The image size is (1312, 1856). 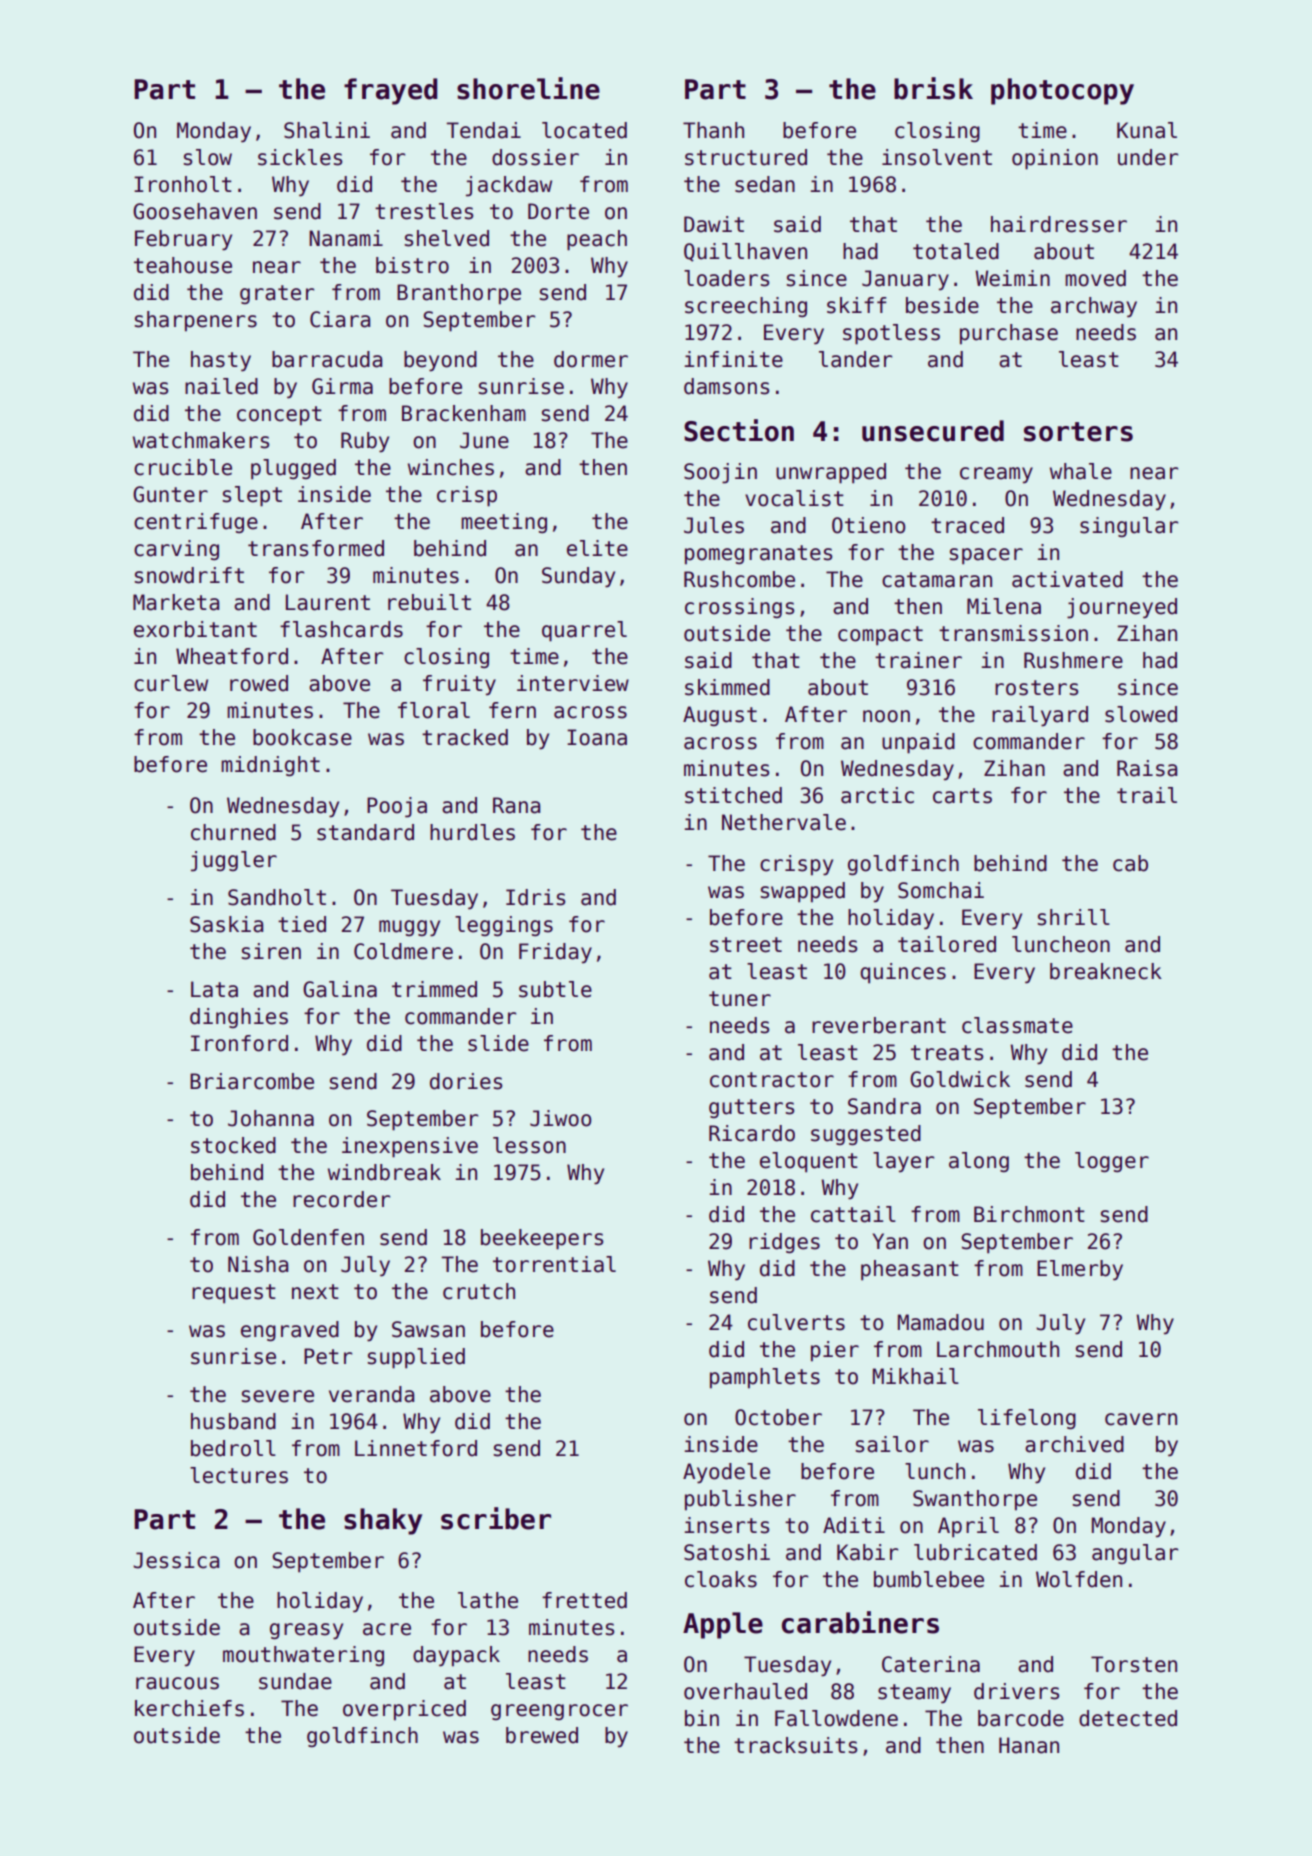 What do you see at coordinates (890, 1241) in the screenshot?
I see `Yan` at bounding box center [890, 1241].
